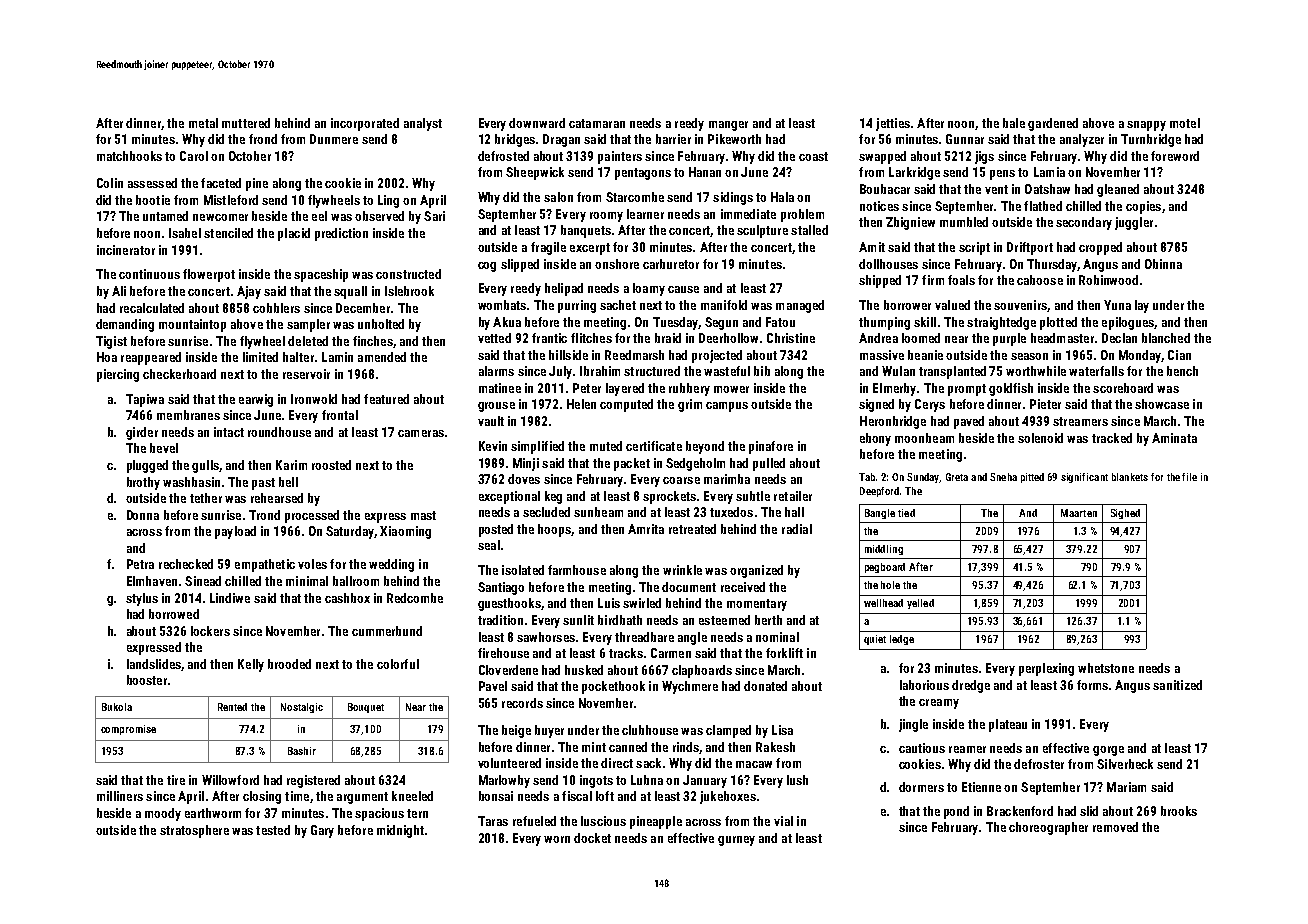  Describe the element at coordinates (379, 216) in the page. I see `observed` at that location.
